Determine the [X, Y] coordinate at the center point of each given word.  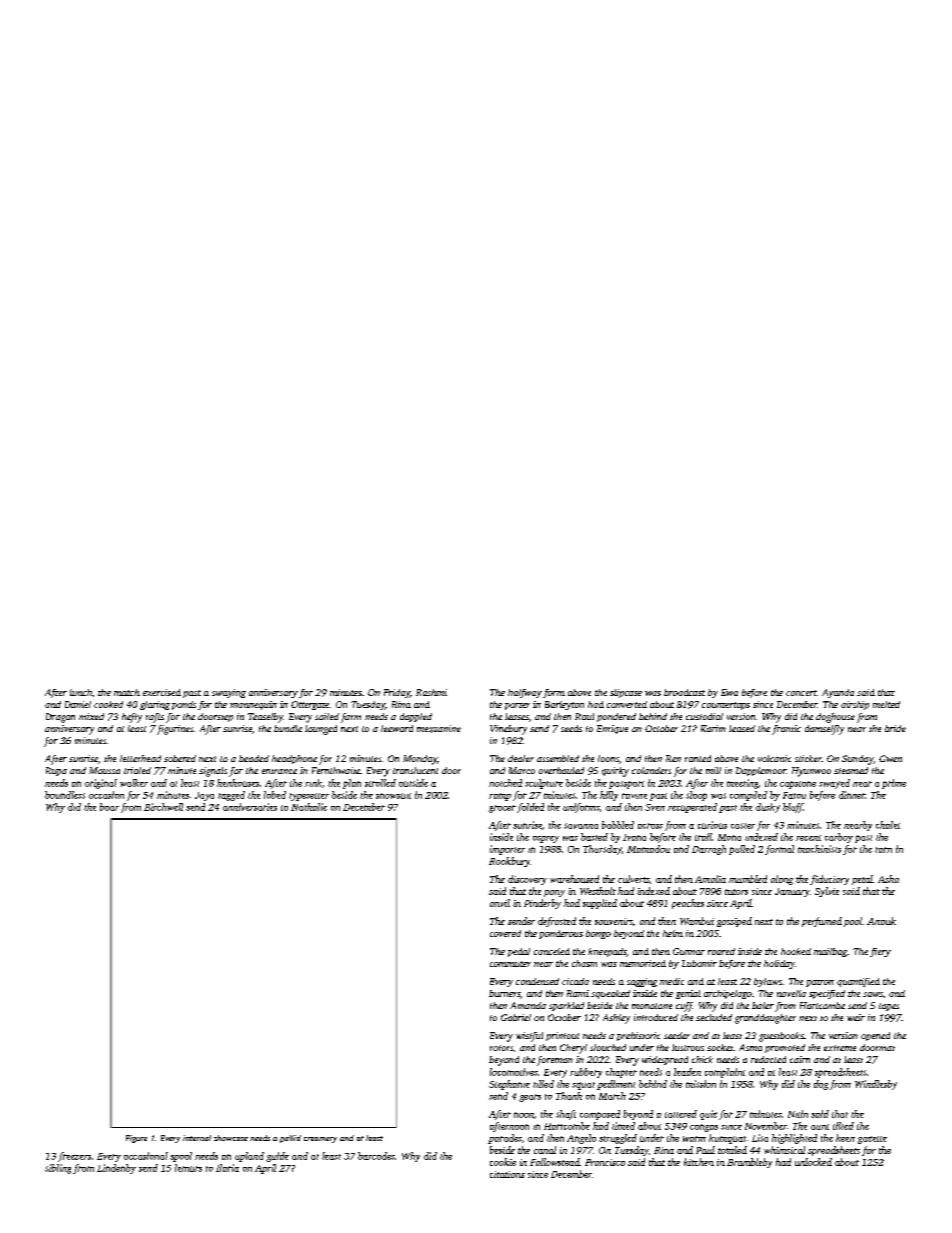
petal [862, 880]
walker [134, 783]
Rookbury [509, 862]
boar [109, 807]
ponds [184, 705]
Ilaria [227, 1168]
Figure [136, 1139]
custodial [704, 716]
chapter [621, 1073]
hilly [609, 796]
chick [702, 1059]
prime [894, 784]
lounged [321, 730]
